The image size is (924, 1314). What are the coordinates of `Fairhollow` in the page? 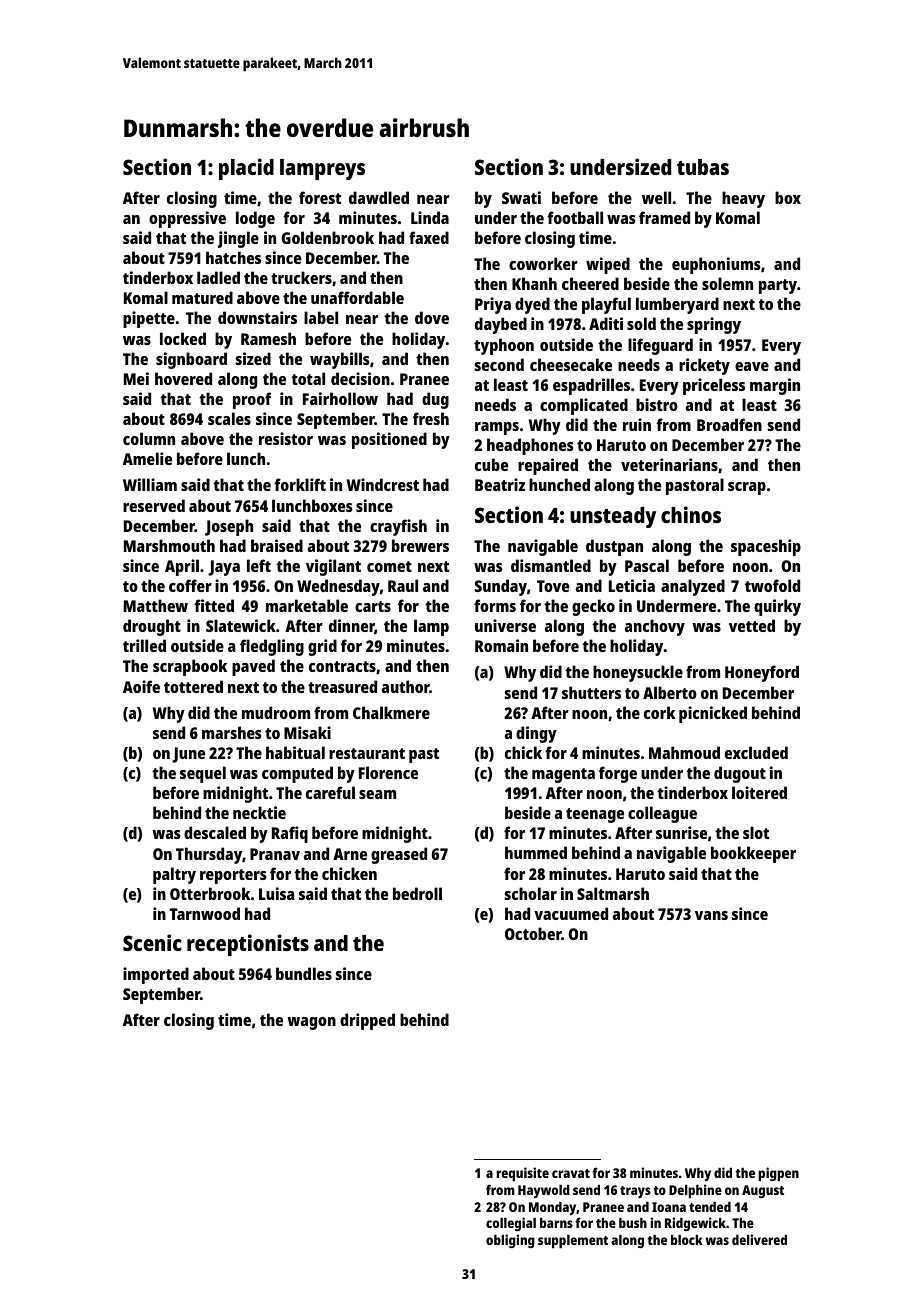 It's located at (340, 398).
